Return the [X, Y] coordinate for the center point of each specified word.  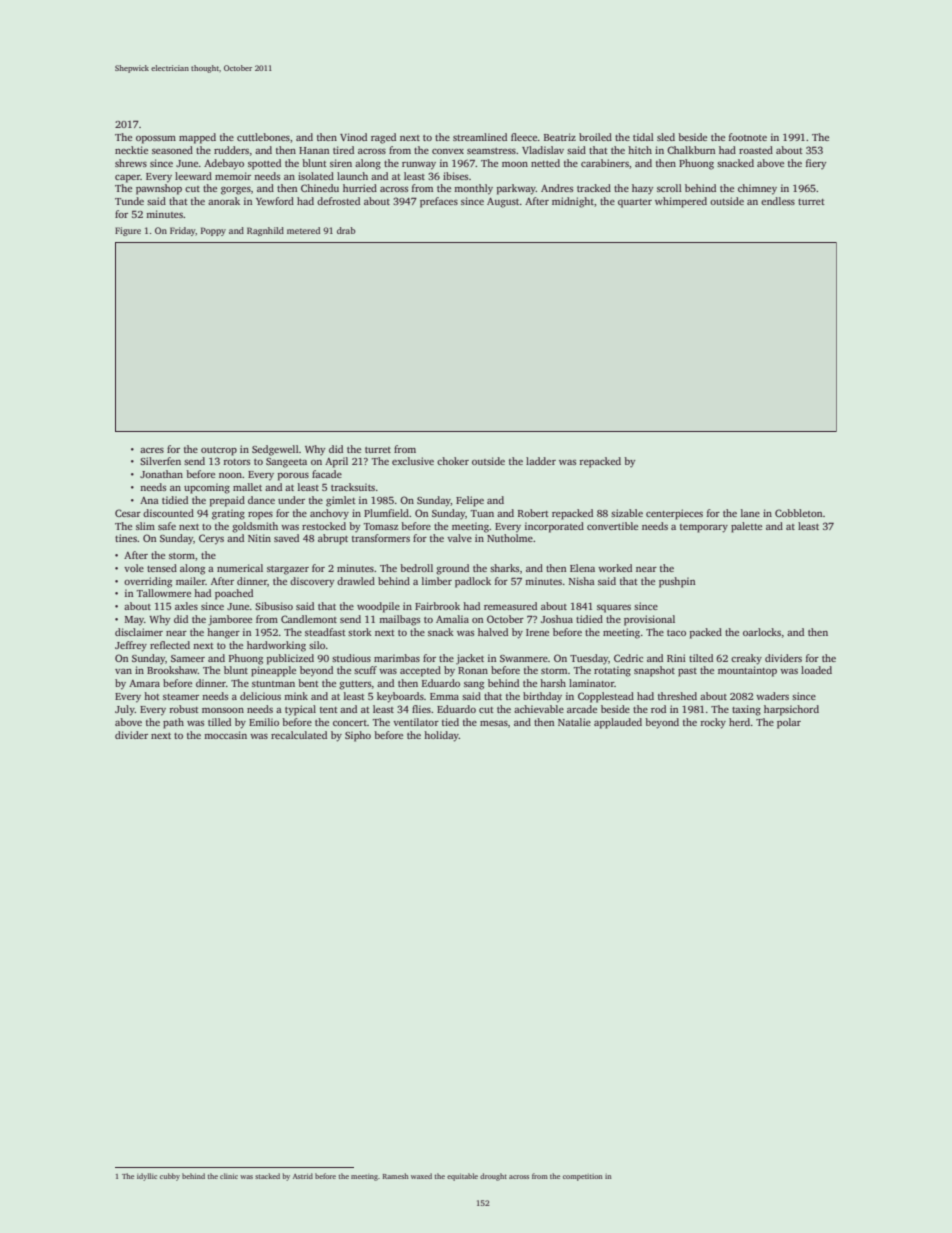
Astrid [303, 1176]
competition [583, 1177]
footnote [748, 137]
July [125, 710]
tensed [162, 568]
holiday [441, 736]
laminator [591, 683]
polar [789, 723]
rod [658, 709]
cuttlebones [263, 137]
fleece [524, 137]
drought [493, 1177]
